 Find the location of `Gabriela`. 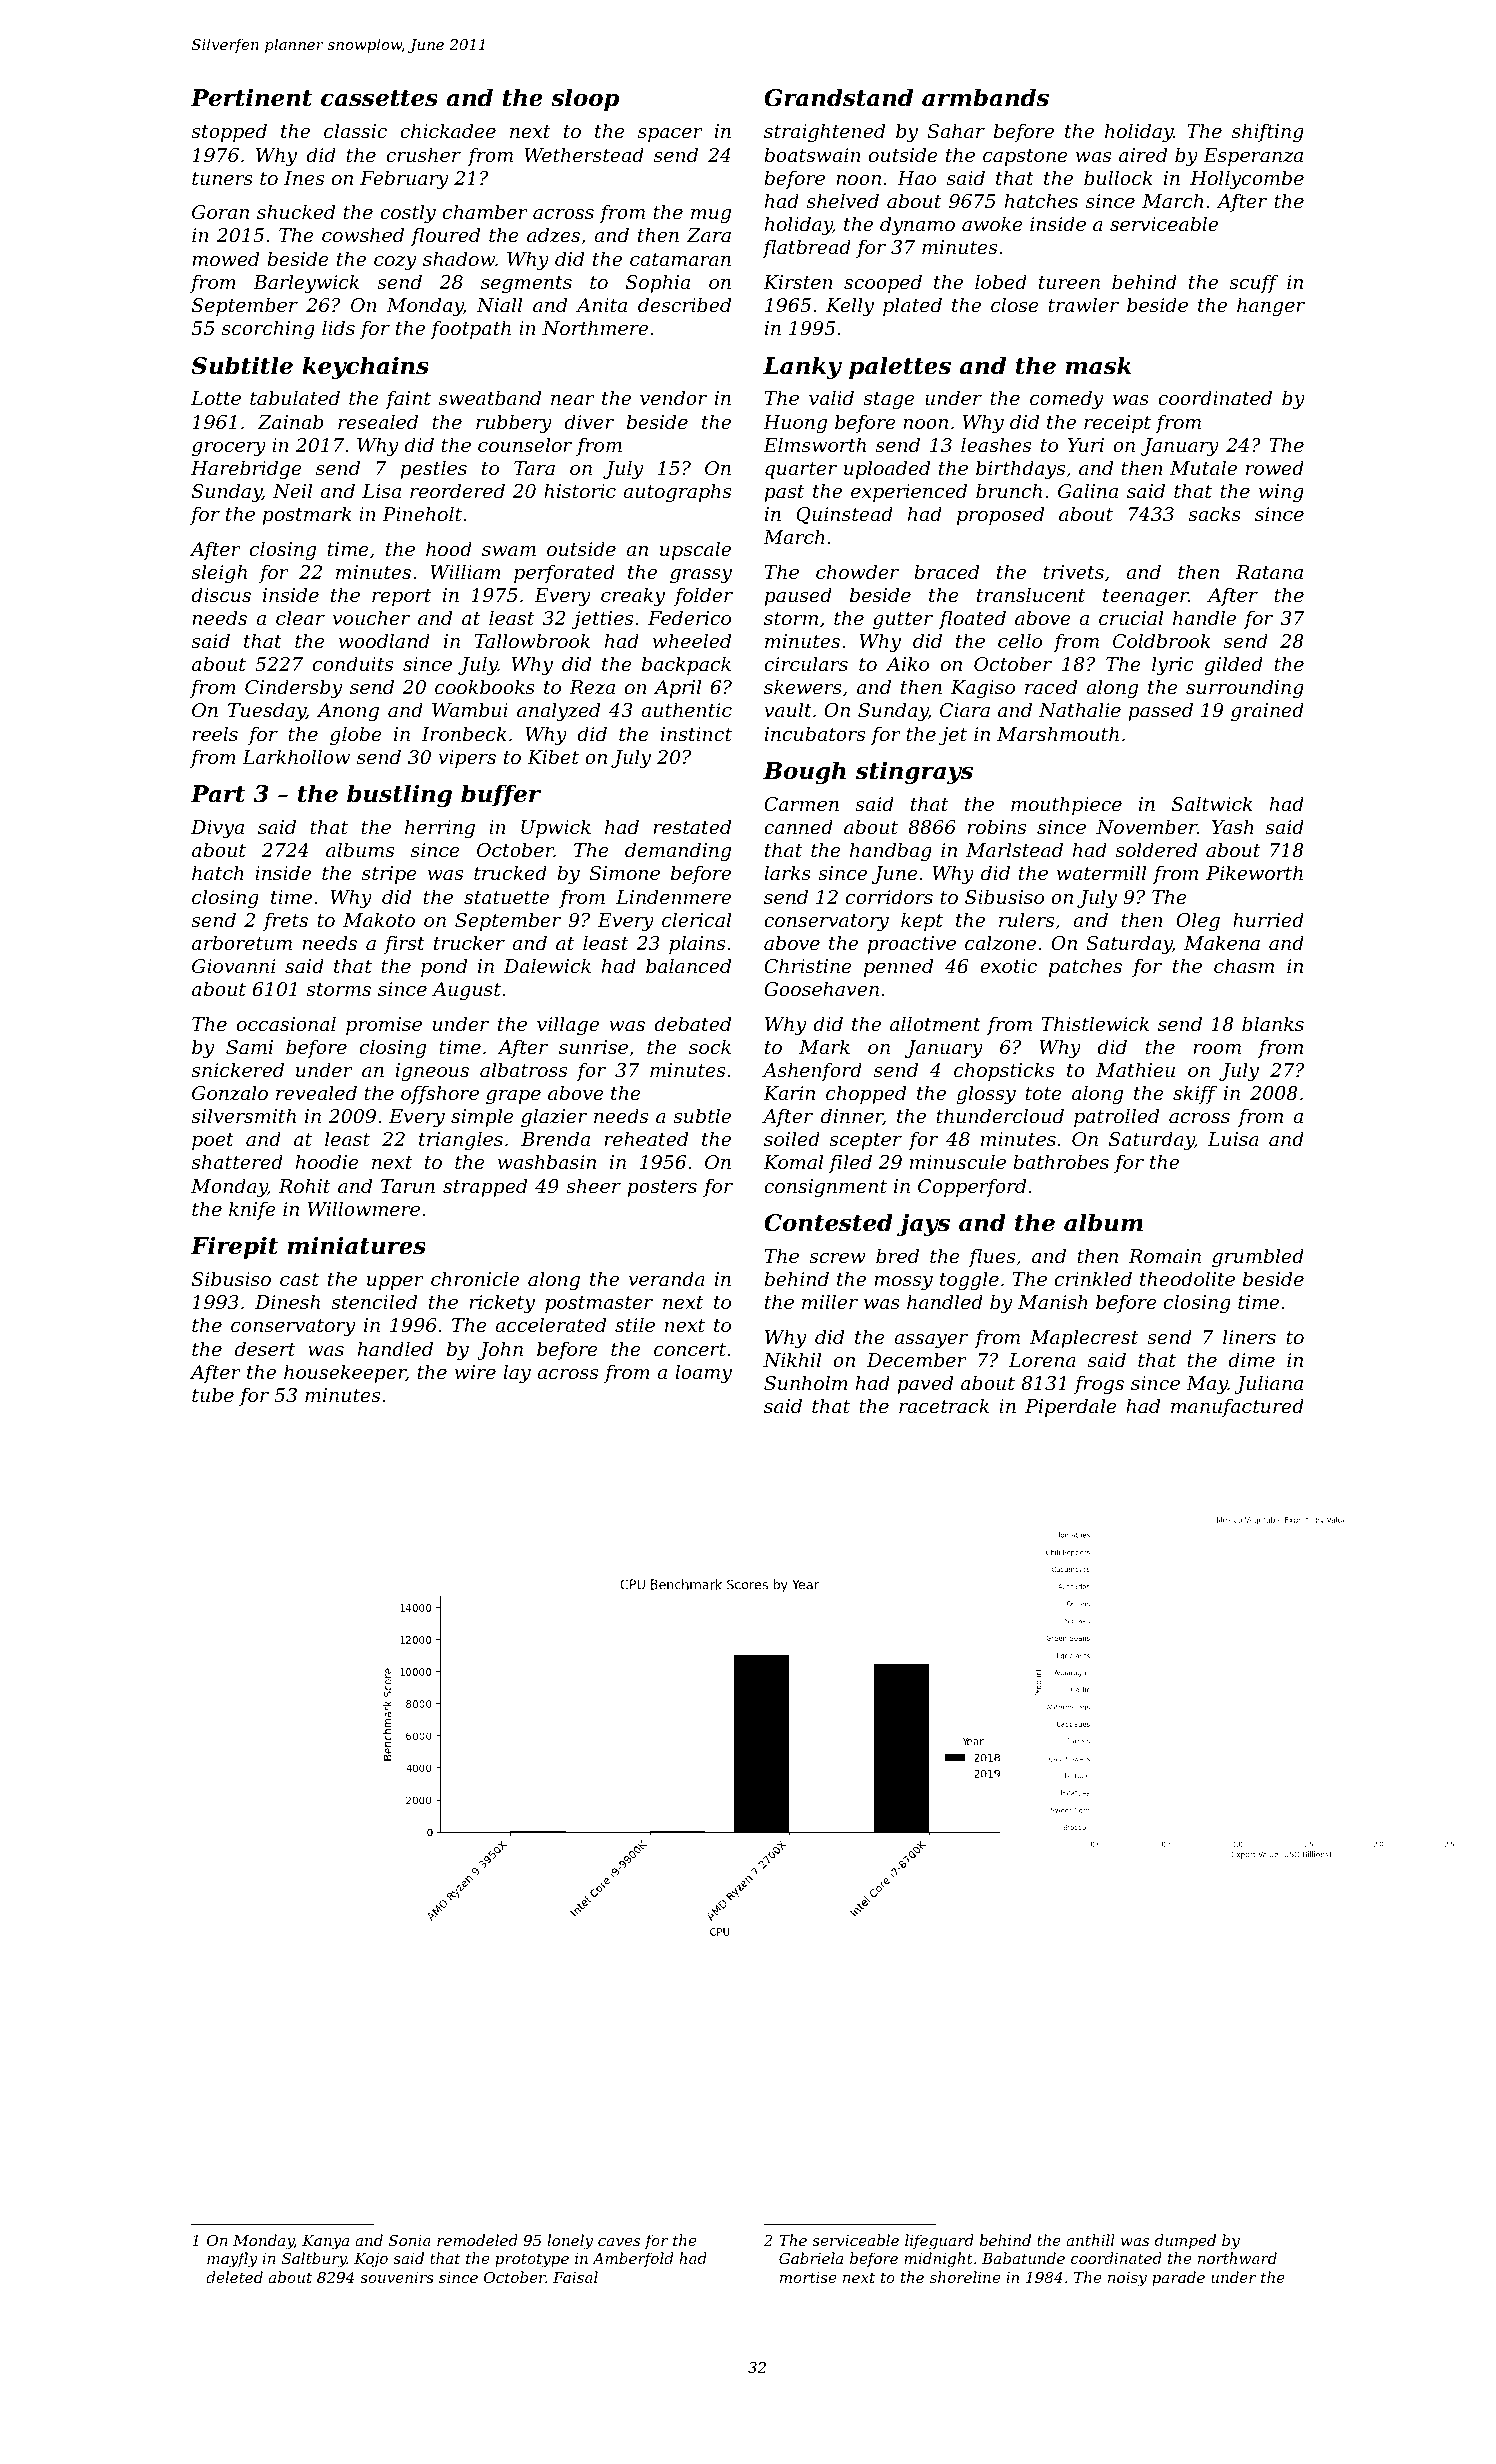

Gabriela is located at coordinates (811, 2258).
